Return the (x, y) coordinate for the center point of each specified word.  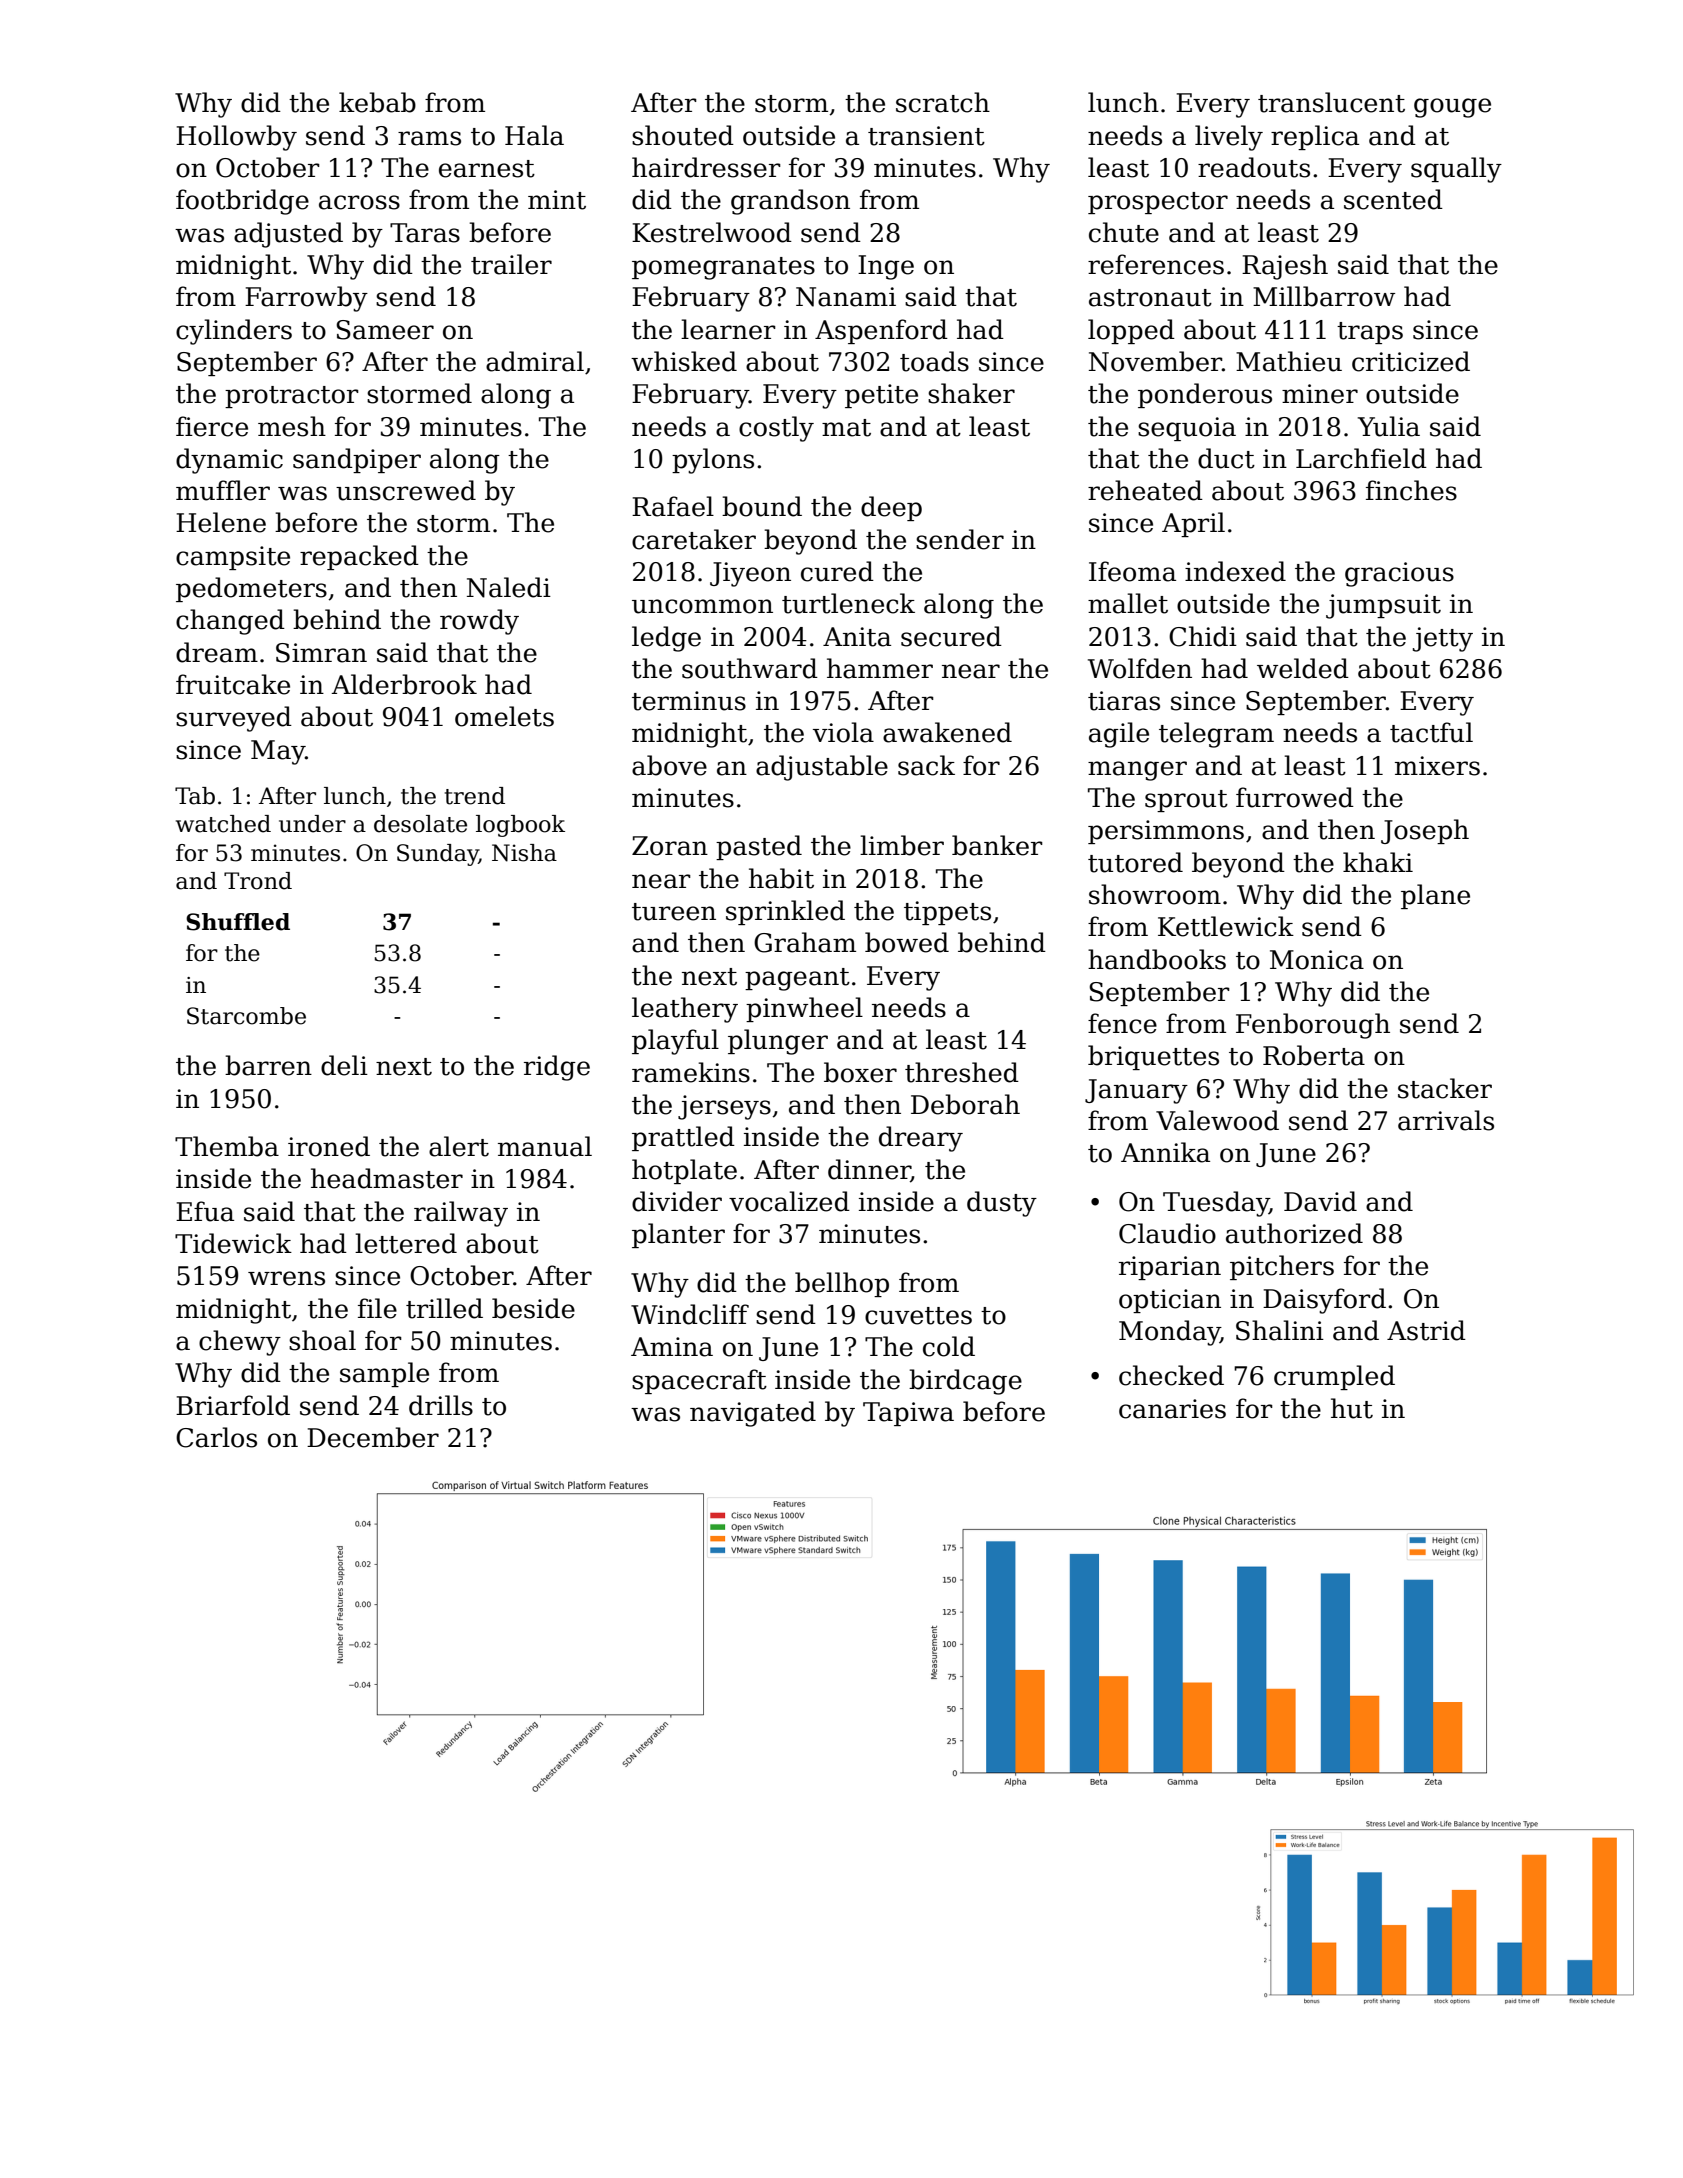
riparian (1170, 1268)
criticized (1411, 361)
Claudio (1167, 1233)
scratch (943, 102)
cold (949, 1346)
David (1320, 1201)
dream (217, 652)
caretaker (694, 539)
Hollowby (236, 138)
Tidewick (233, 1243)
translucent (1331, 102)
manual (545, 1146)
